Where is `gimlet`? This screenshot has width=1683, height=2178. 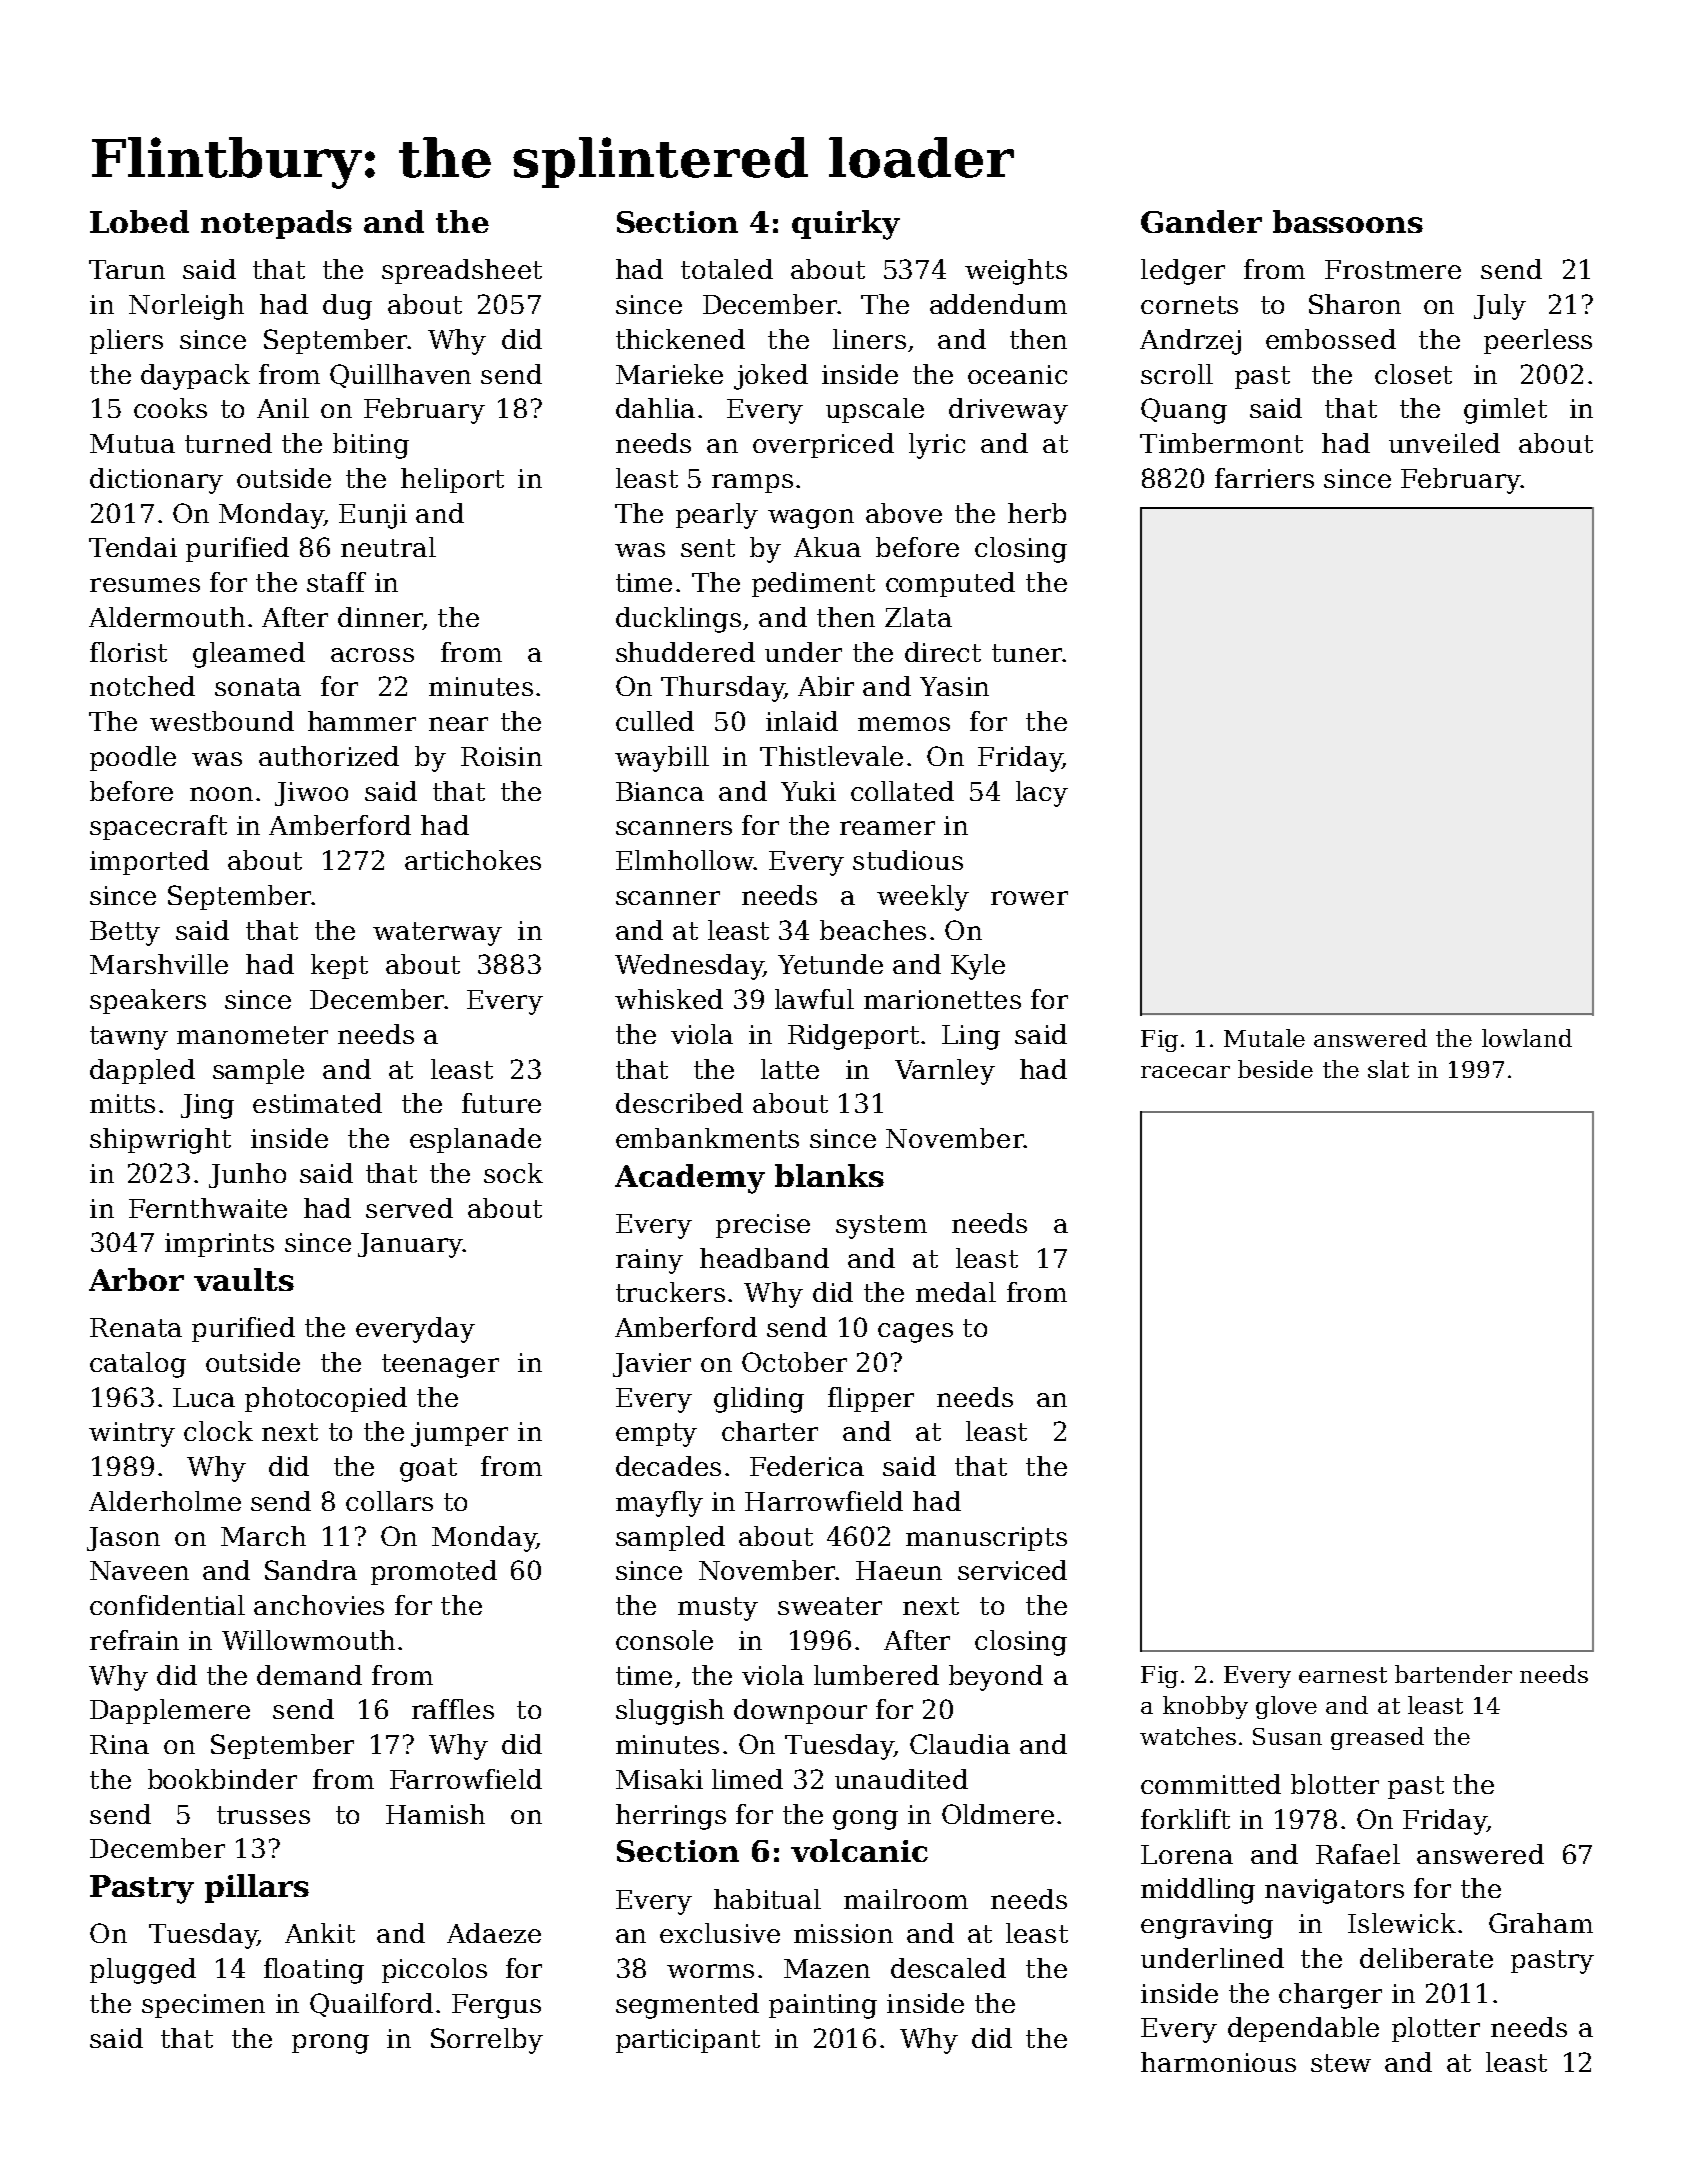
gimlet is located at coordinates (1505, 411).
